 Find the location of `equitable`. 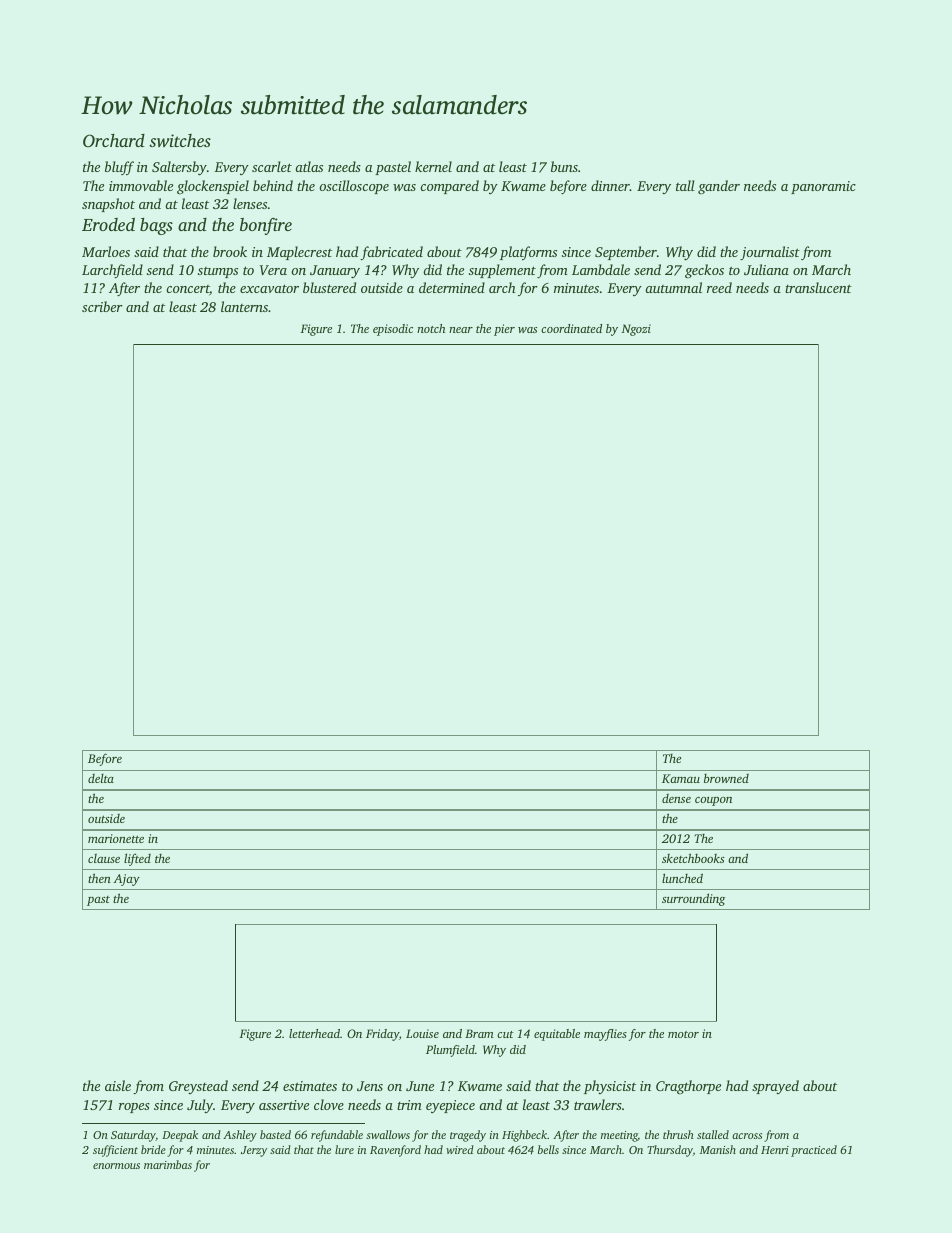

equitable is located at coordinates (557, 1035).
